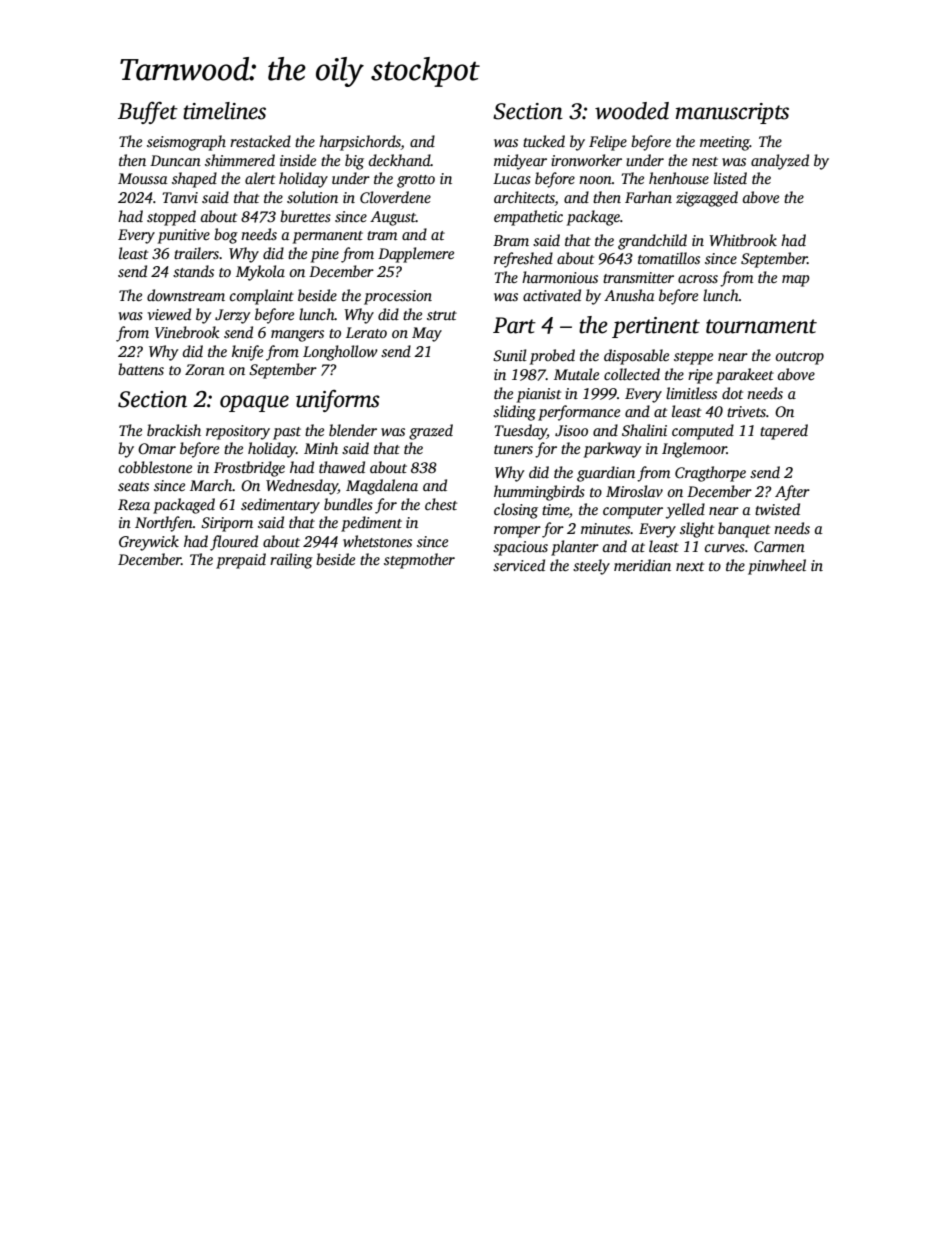 Image resolution: width=952 pixels, height=1233 pixels. Describe the element at coordinates (419, 561) in the screenshot. I see `stepmother` at that location.
